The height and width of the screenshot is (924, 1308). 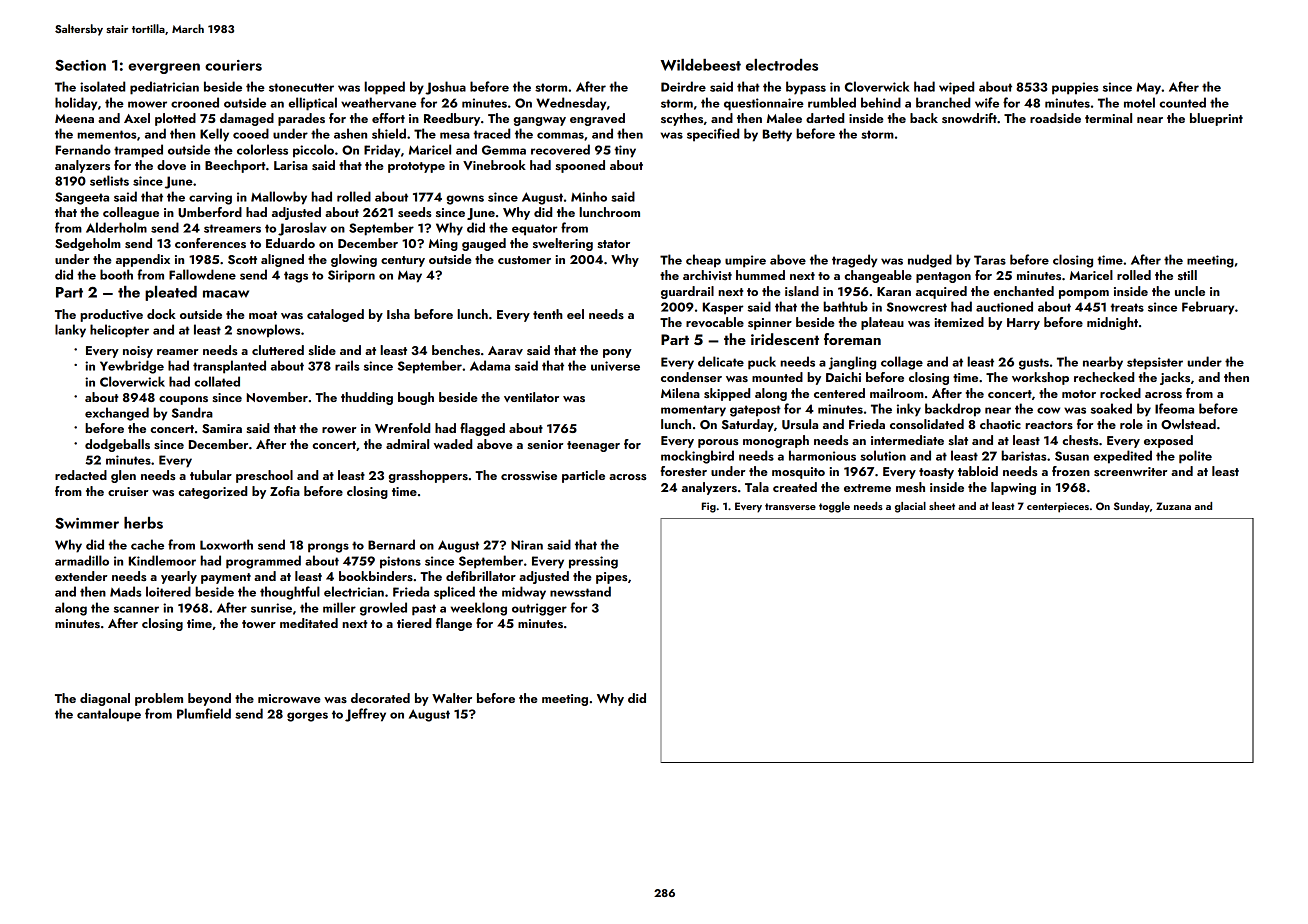 I want to click on Zofia, so click(x=285, y=491).
